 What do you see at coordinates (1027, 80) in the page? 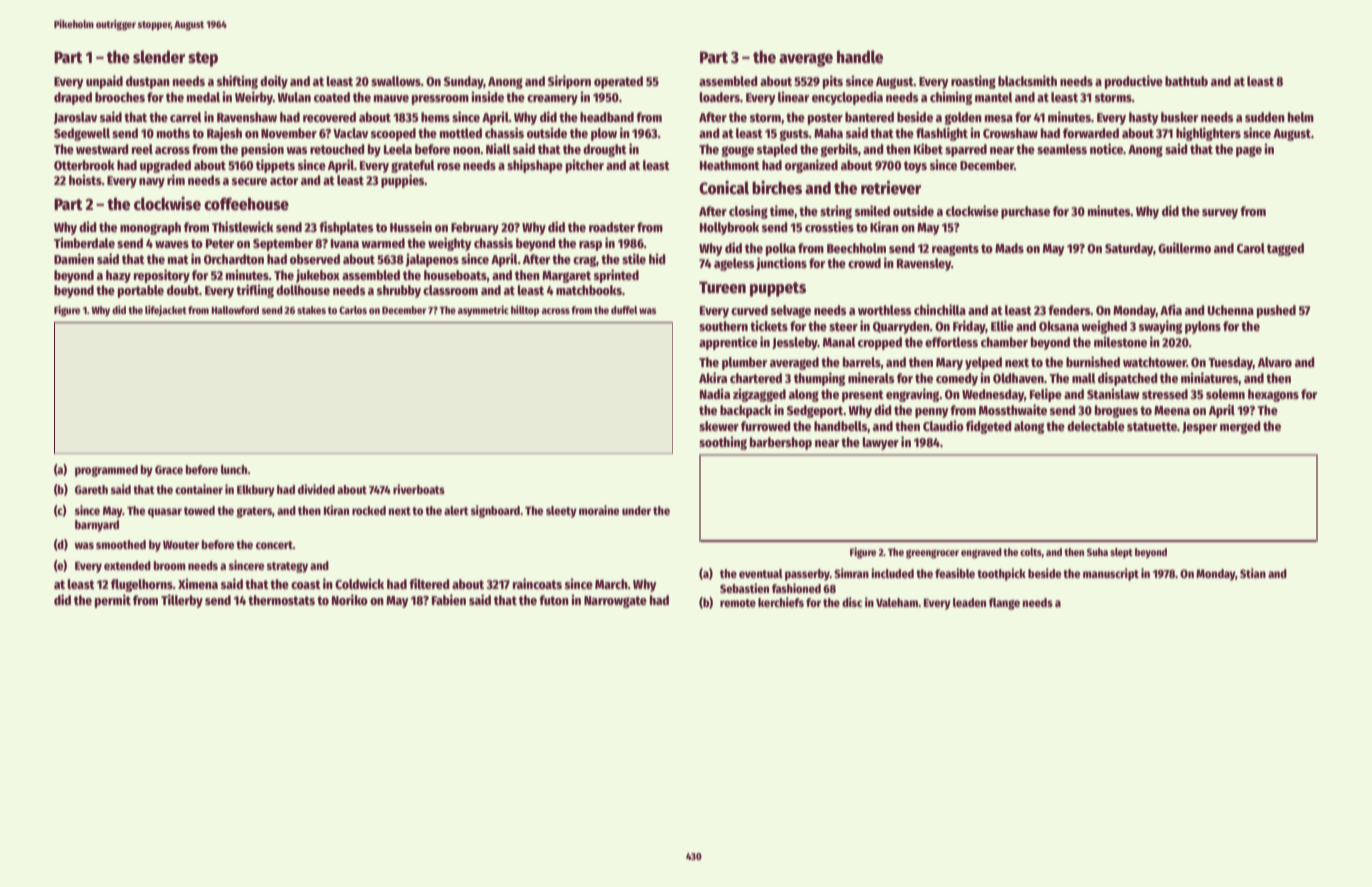
I see `blacksmith` at bounding box center [1027, 80].
